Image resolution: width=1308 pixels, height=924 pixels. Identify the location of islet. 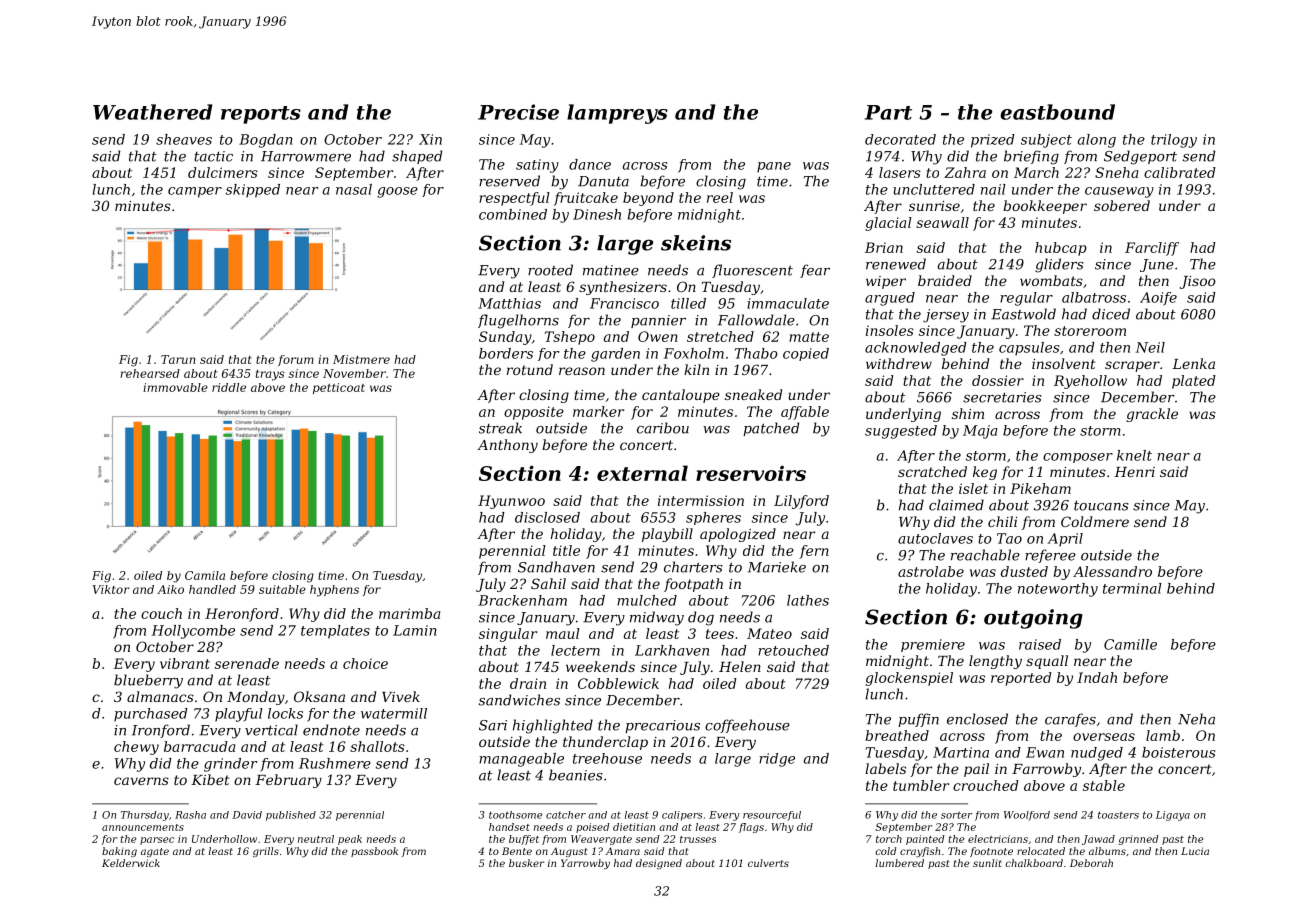
(973, 488).
